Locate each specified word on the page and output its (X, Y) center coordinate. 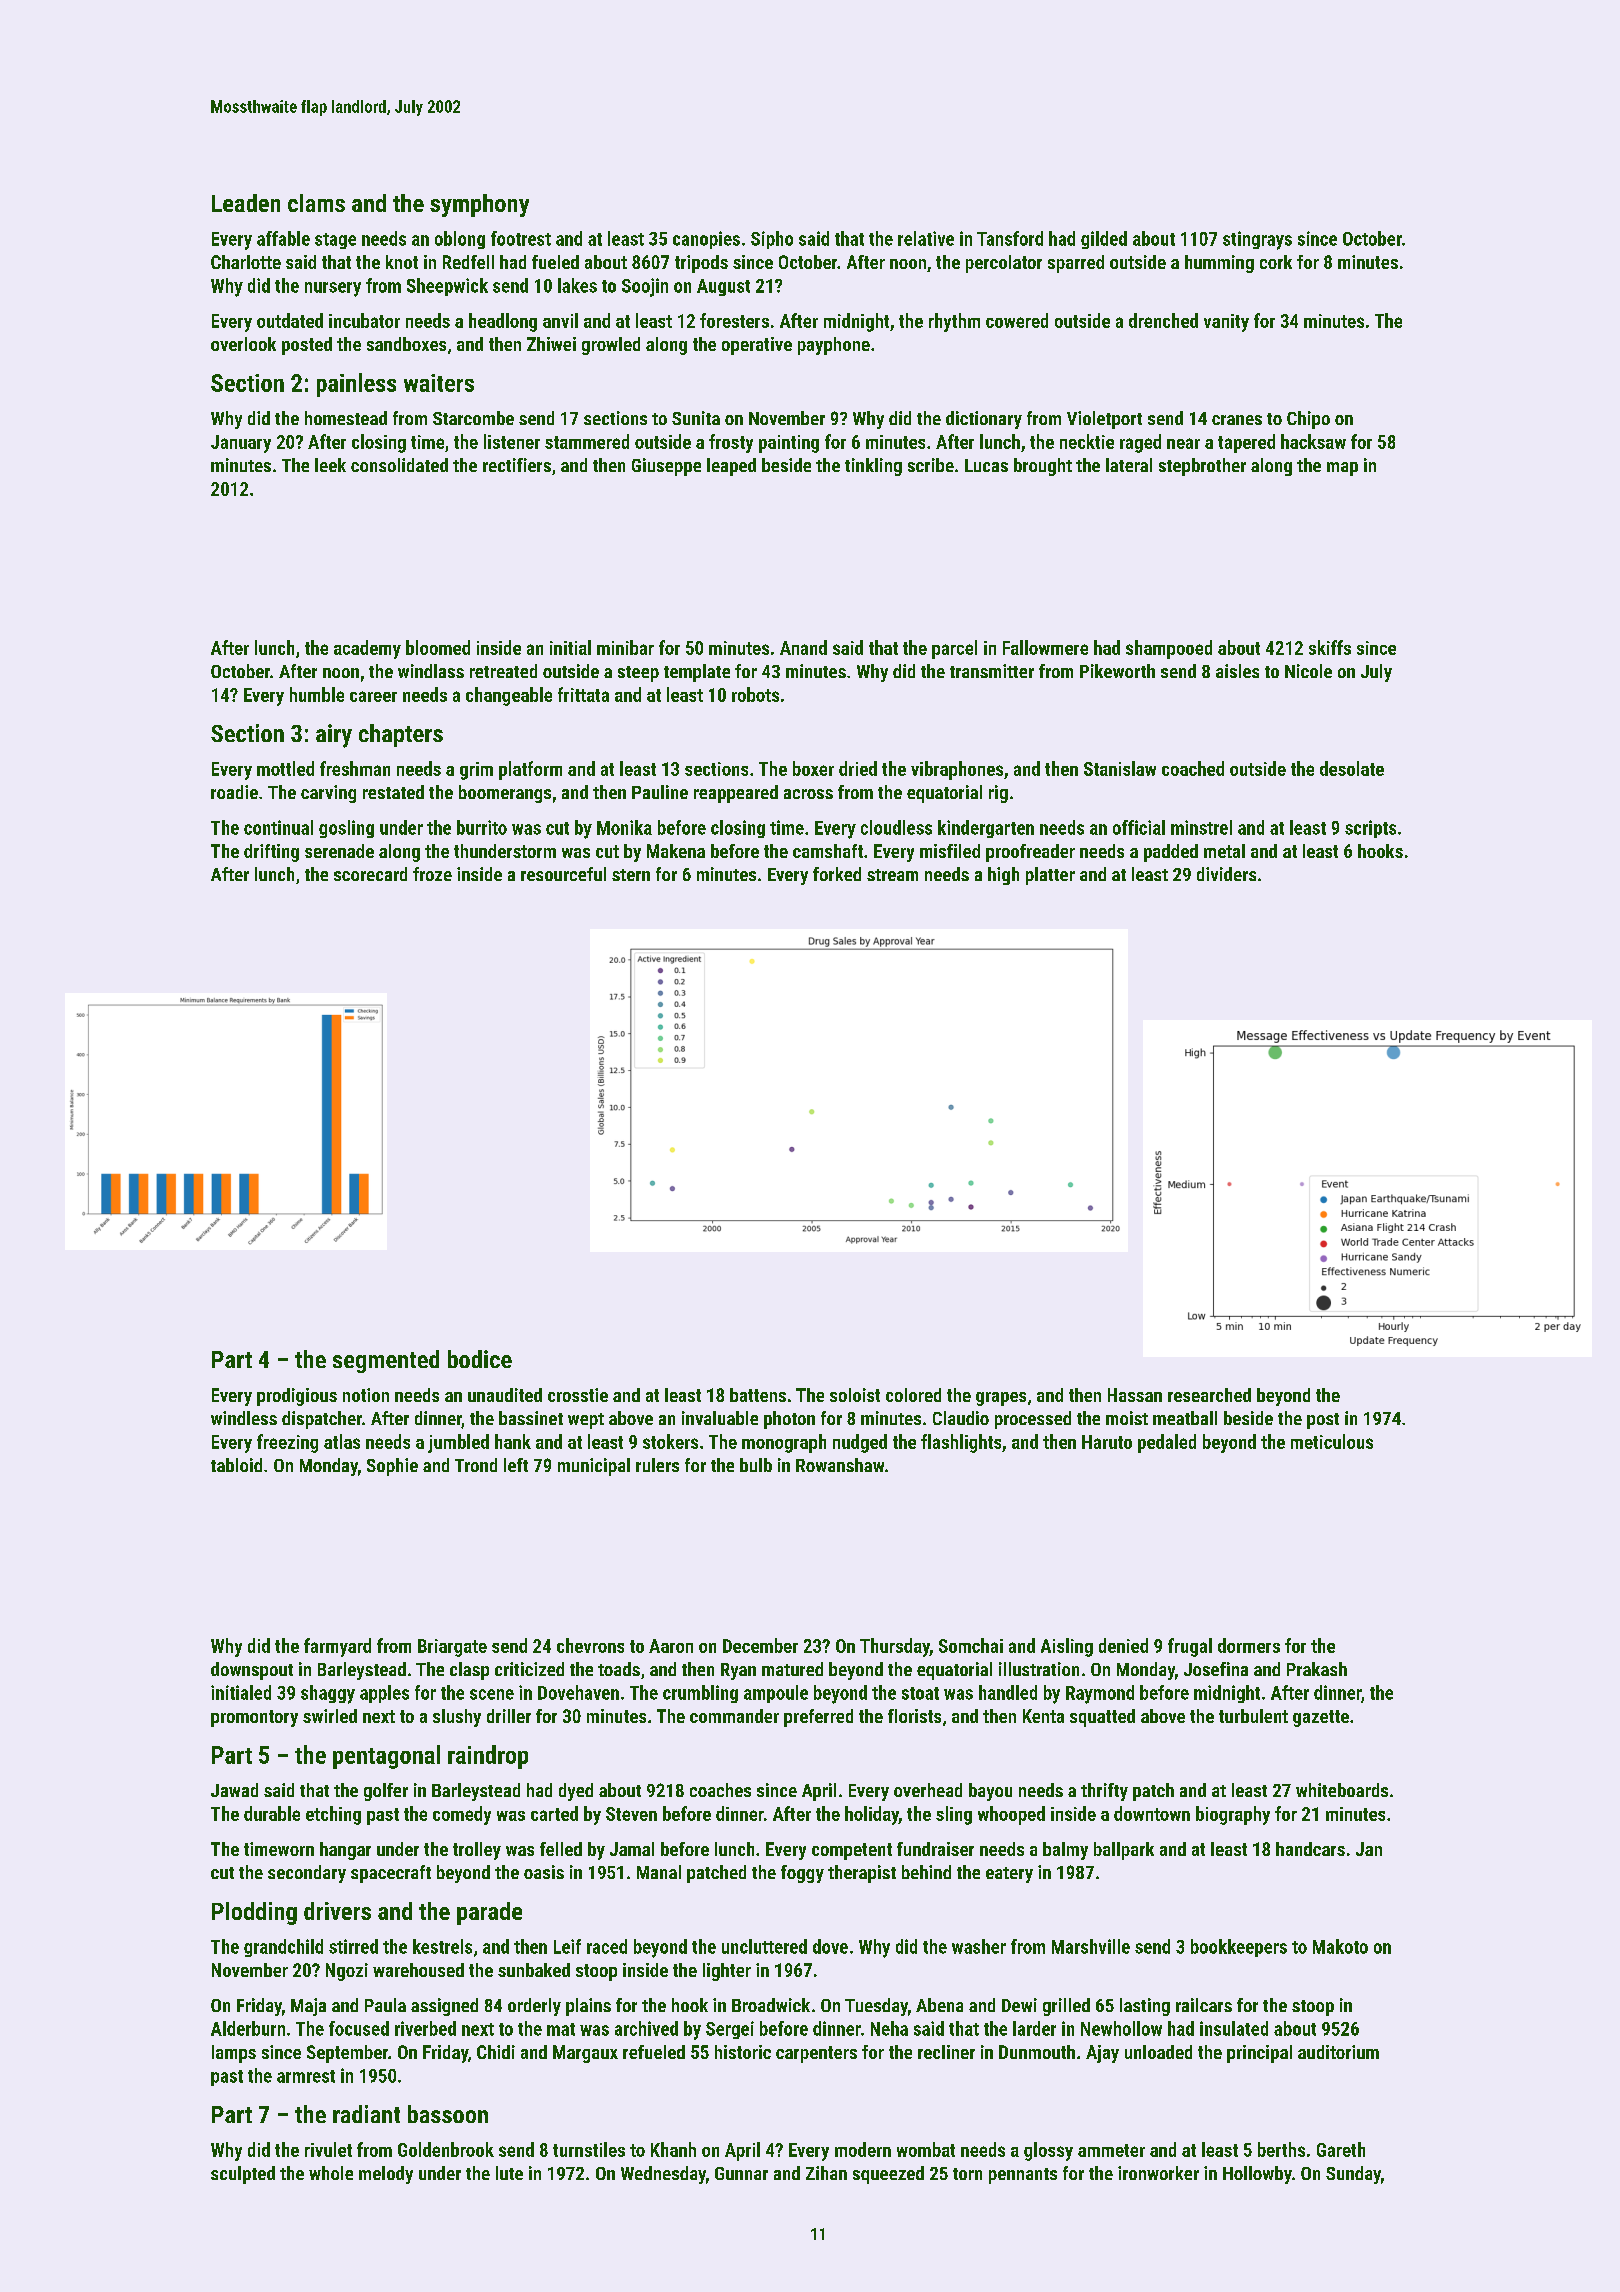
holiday (872, 1815)
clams (316, 203)
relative (926, 238)
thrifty (1104, 1792)
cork (1276, 262)
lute (509, 2173)
